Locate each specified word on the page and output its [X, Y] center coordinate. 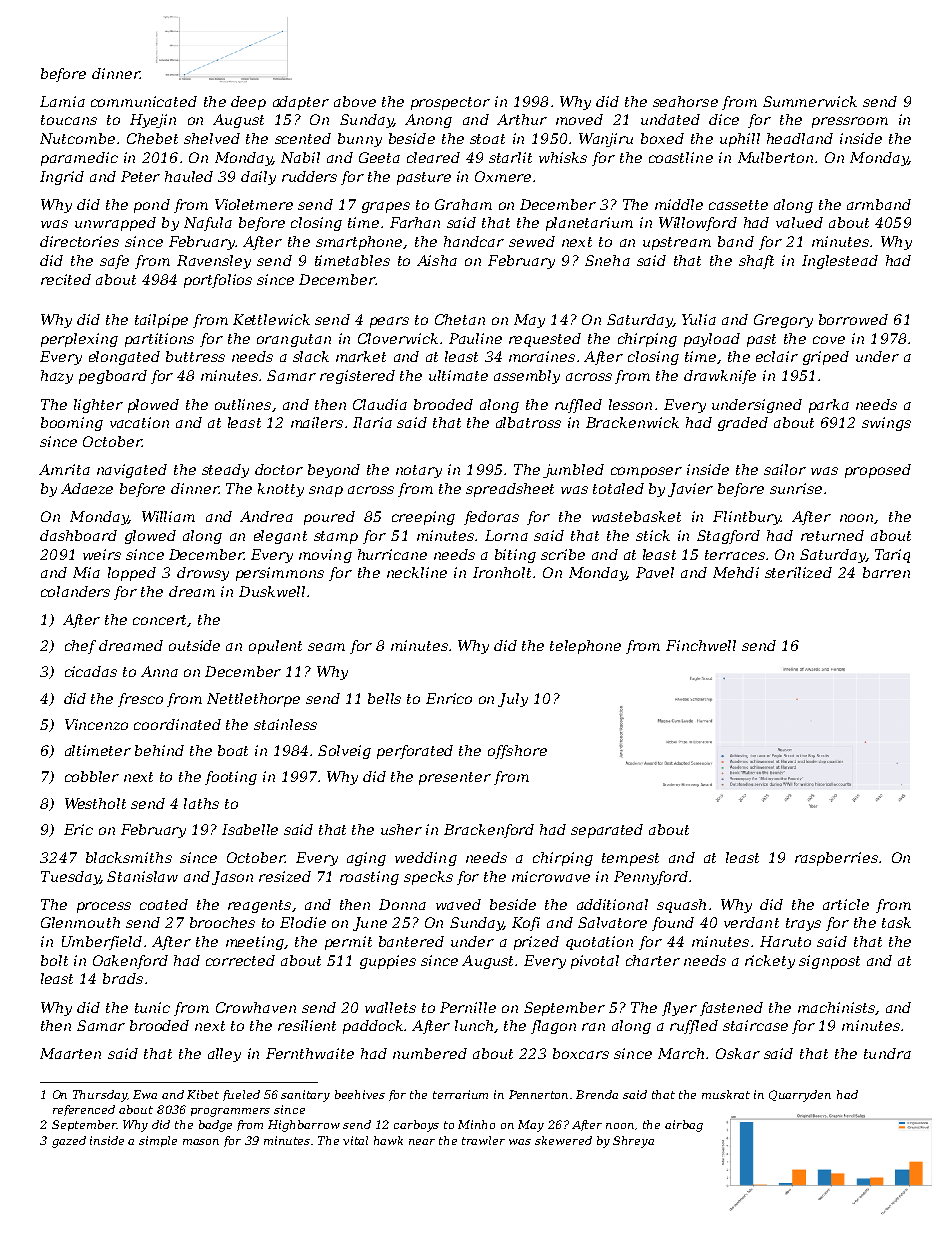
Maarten [70, 1053]
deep [248, 103]
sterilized [798, 572]
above [355, 101]
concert [160, 621]
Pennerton [538, 1094]
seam [326, 647]
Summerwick [810, 101]
